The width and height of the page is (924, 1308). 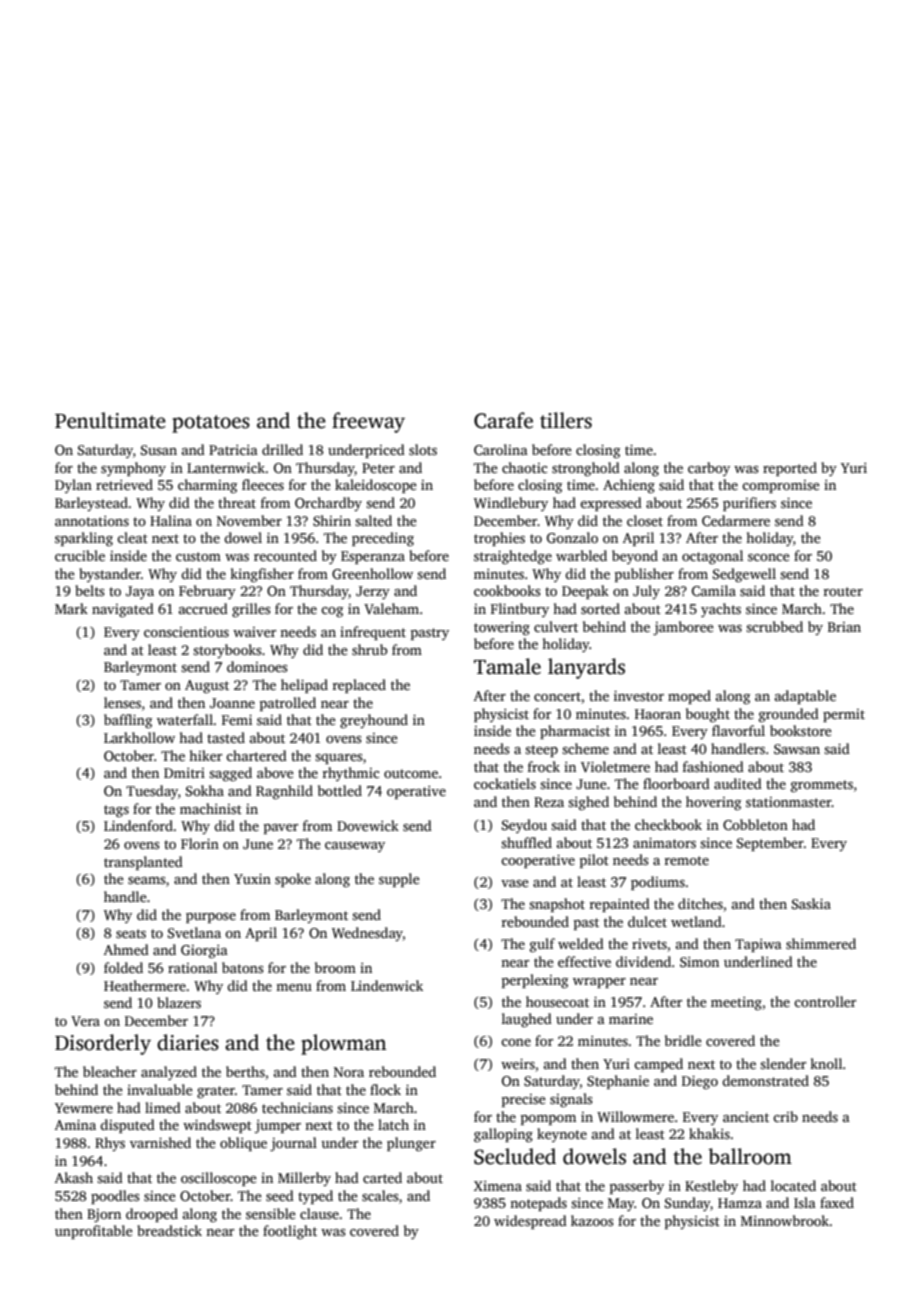 I want to click on Hamza, so click(x=740, y=1203).
